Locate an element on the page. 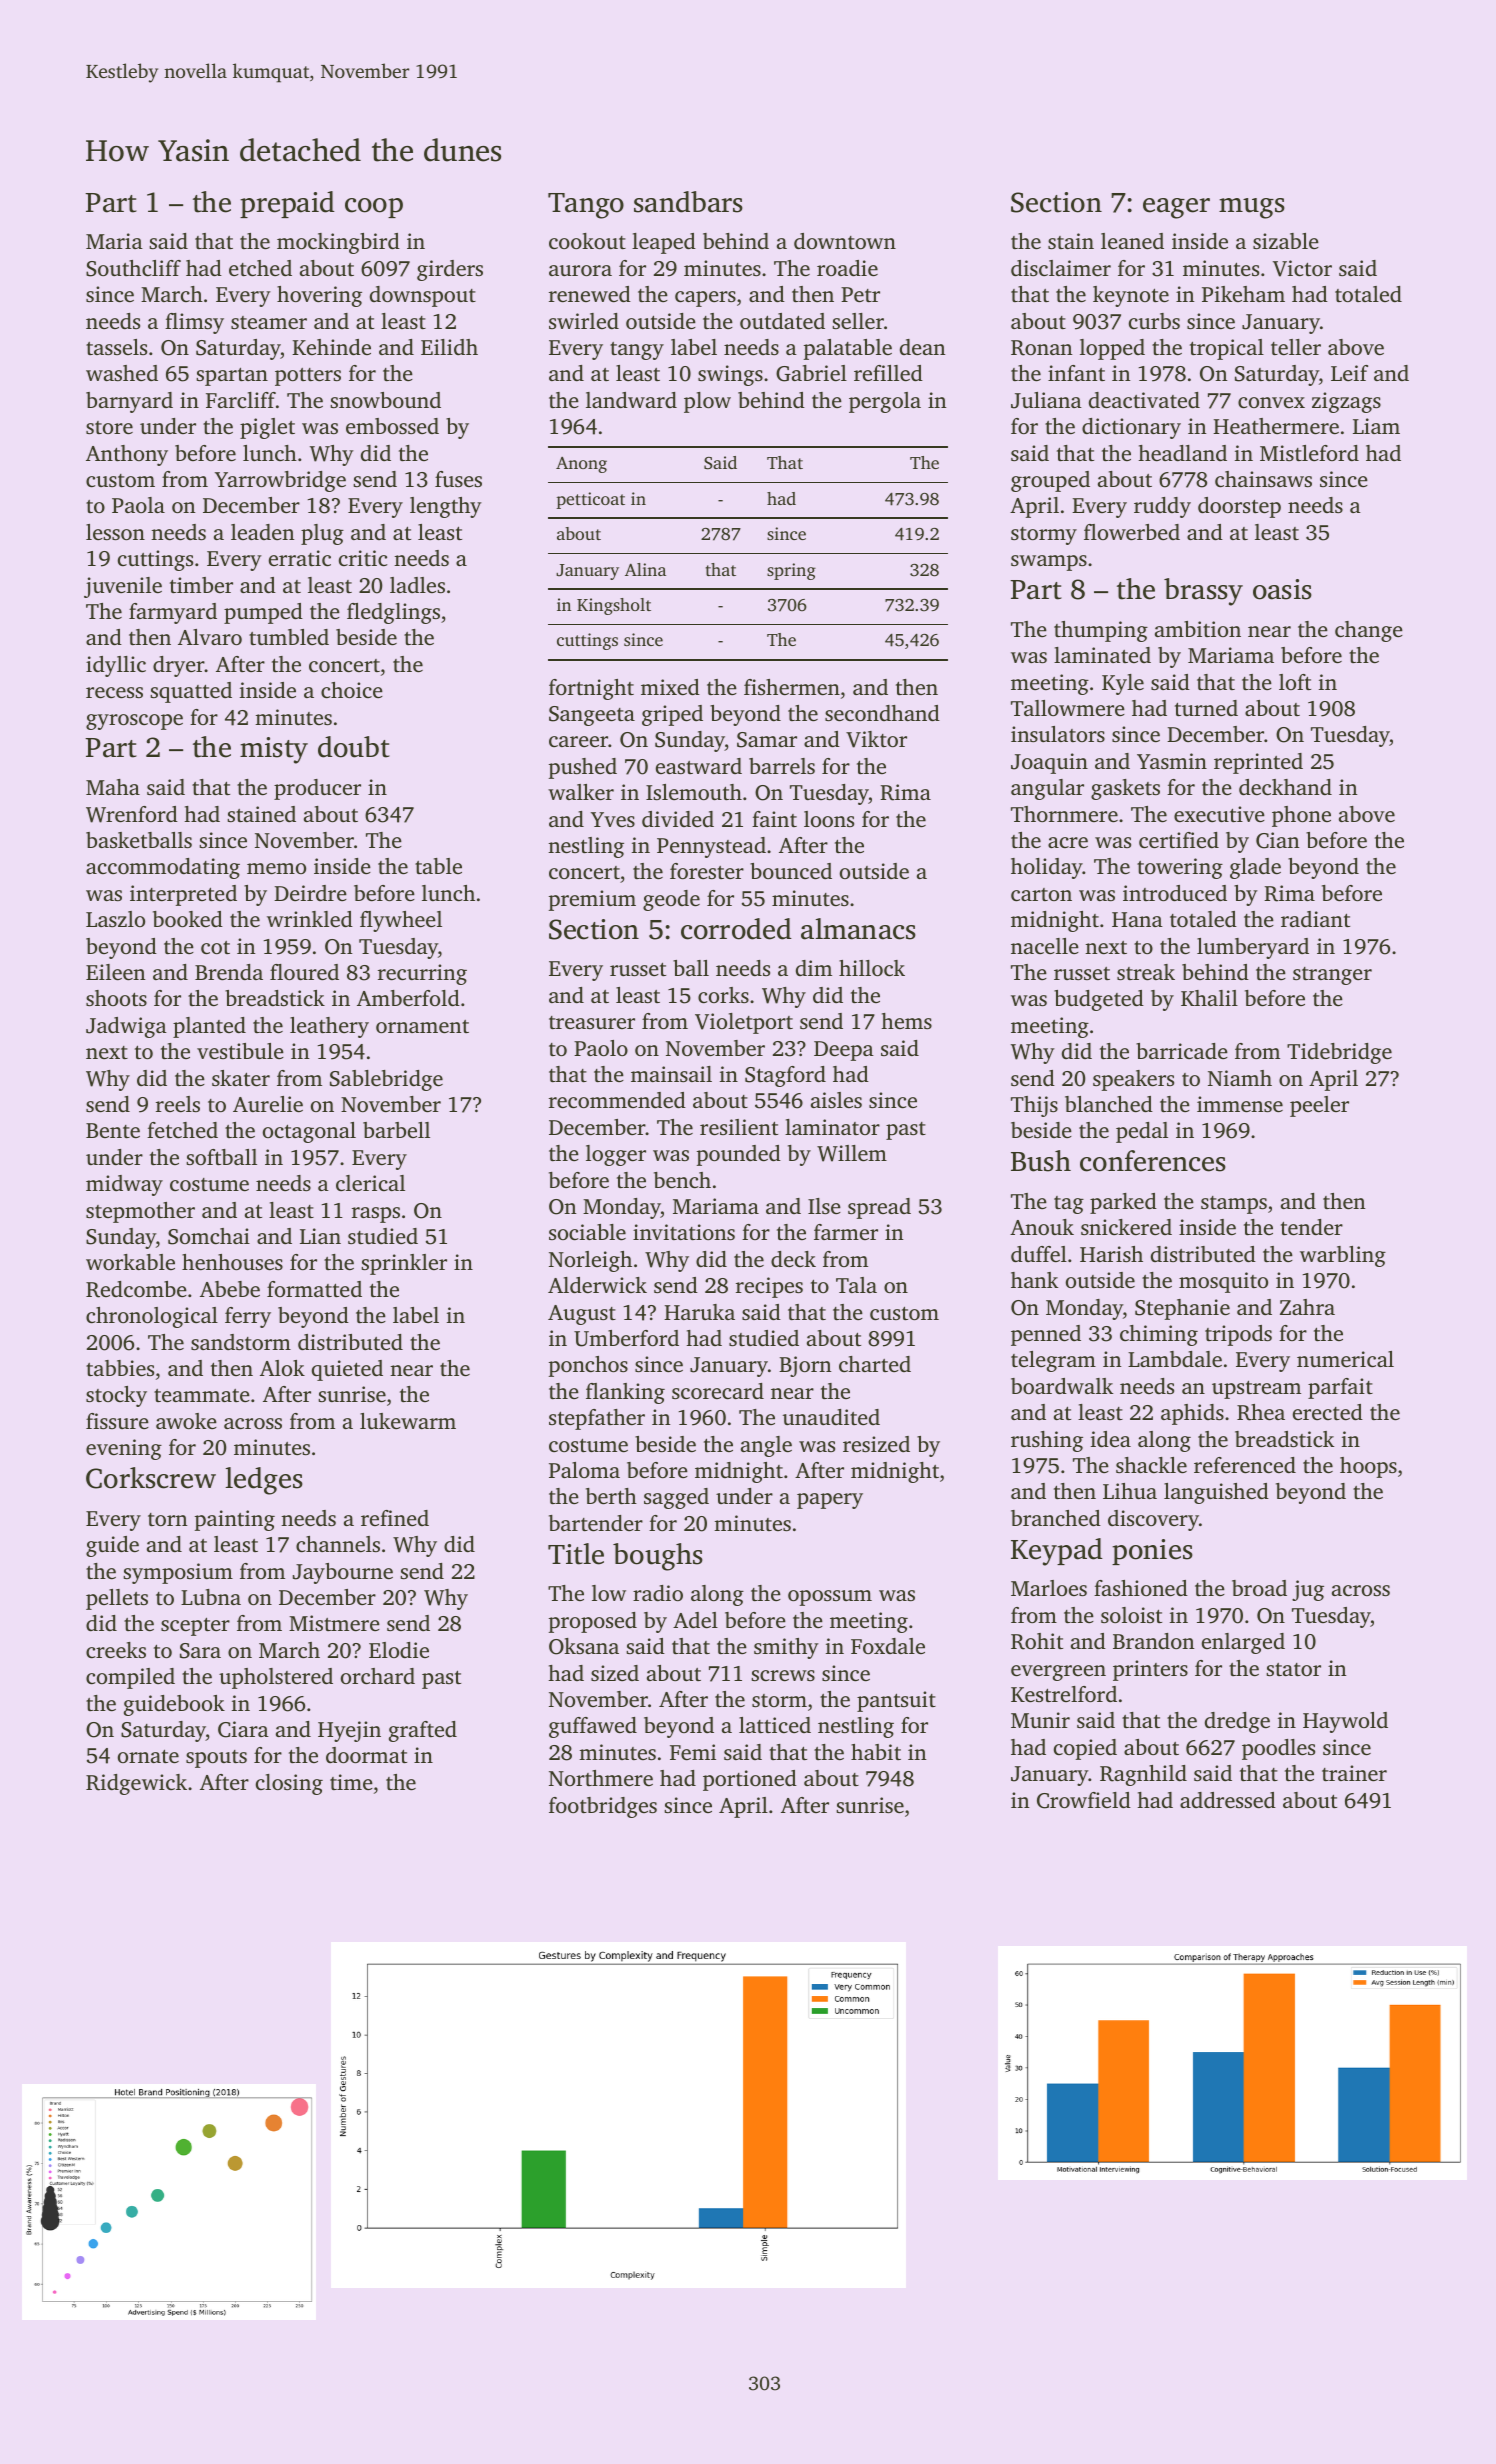  Alvaro is located at coordinates (210, 637).
